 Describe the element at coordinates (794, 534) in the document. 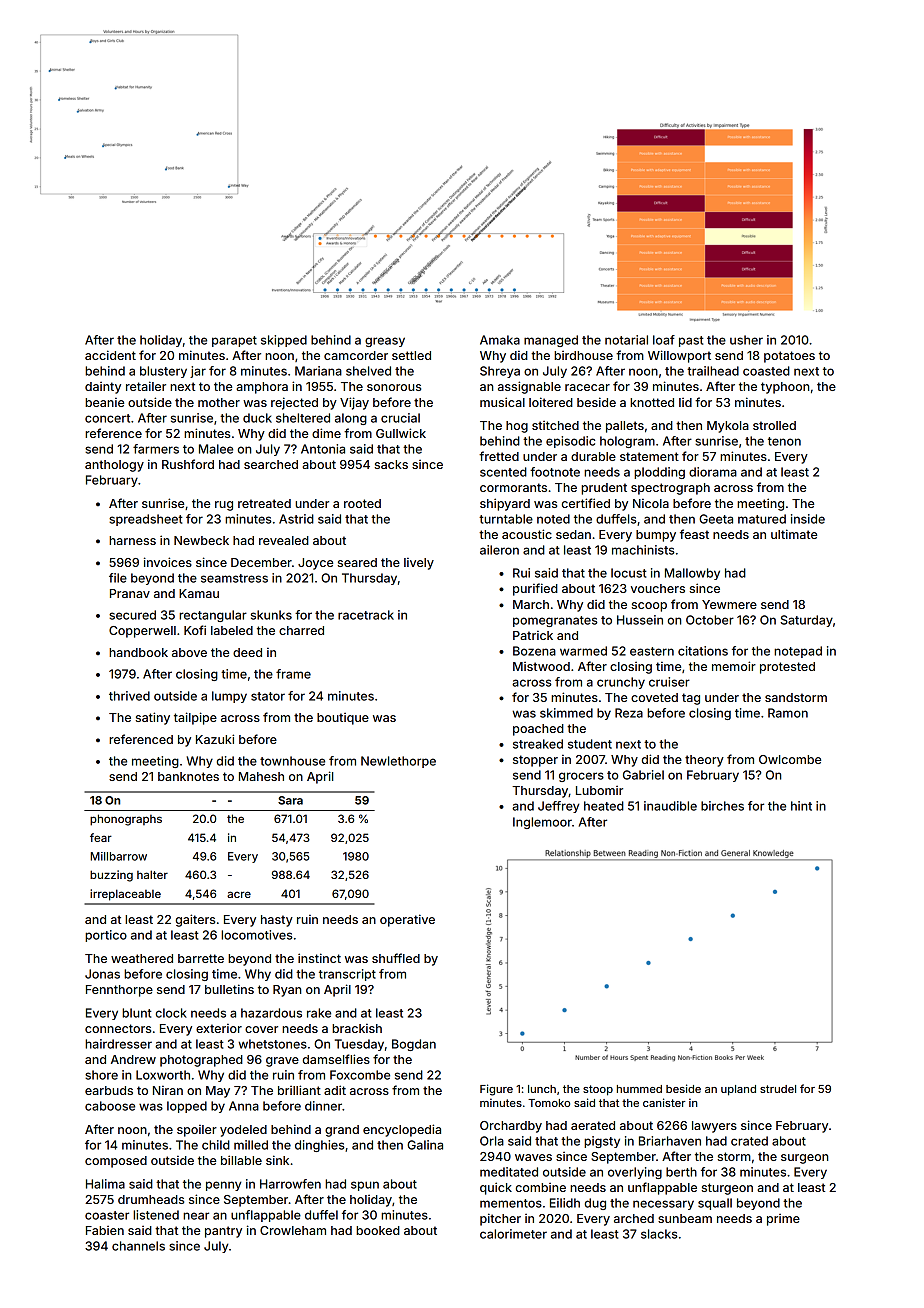

I see `ultimate` at that location.
